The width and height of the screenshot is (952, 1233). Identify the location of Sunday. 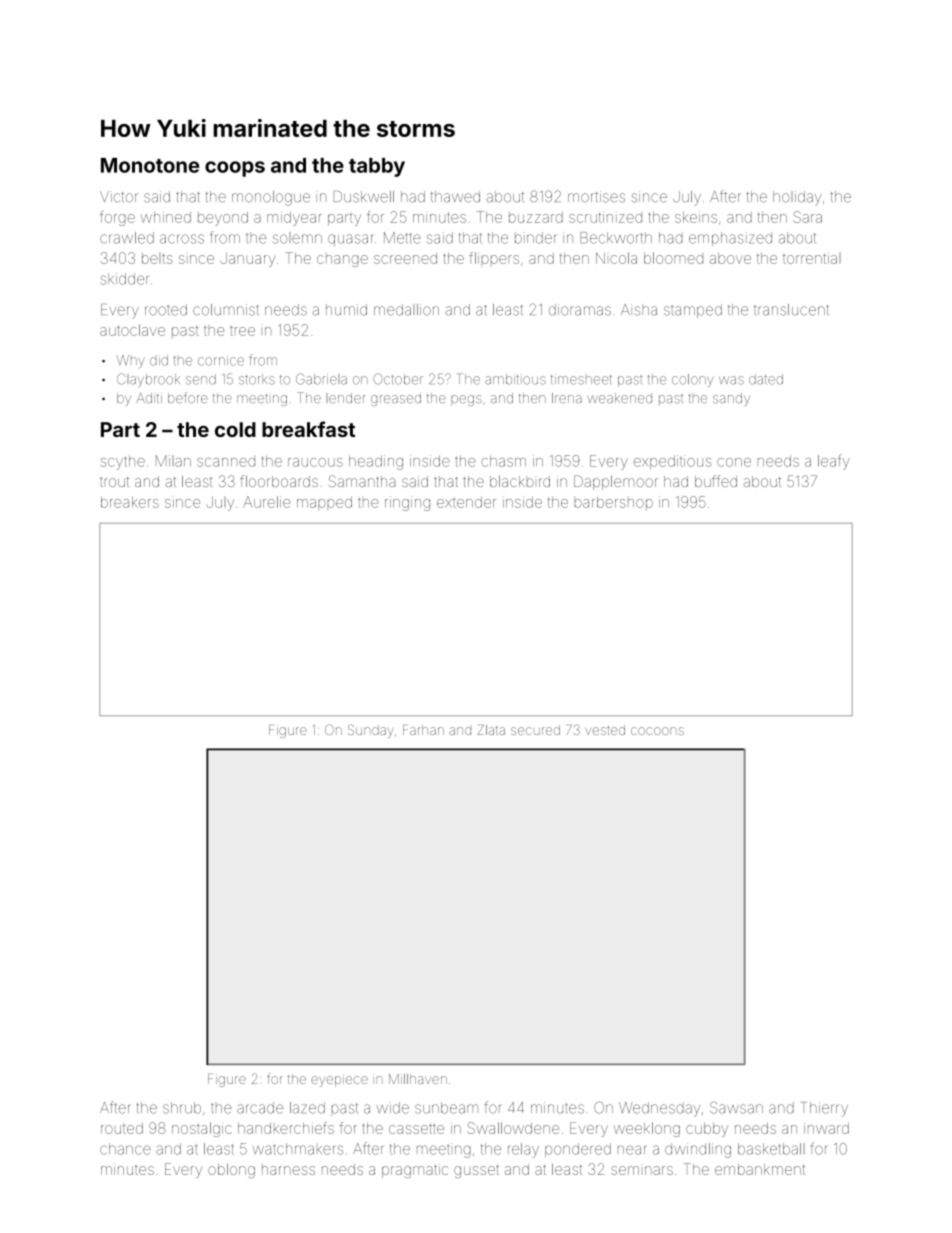
(370, 731).
